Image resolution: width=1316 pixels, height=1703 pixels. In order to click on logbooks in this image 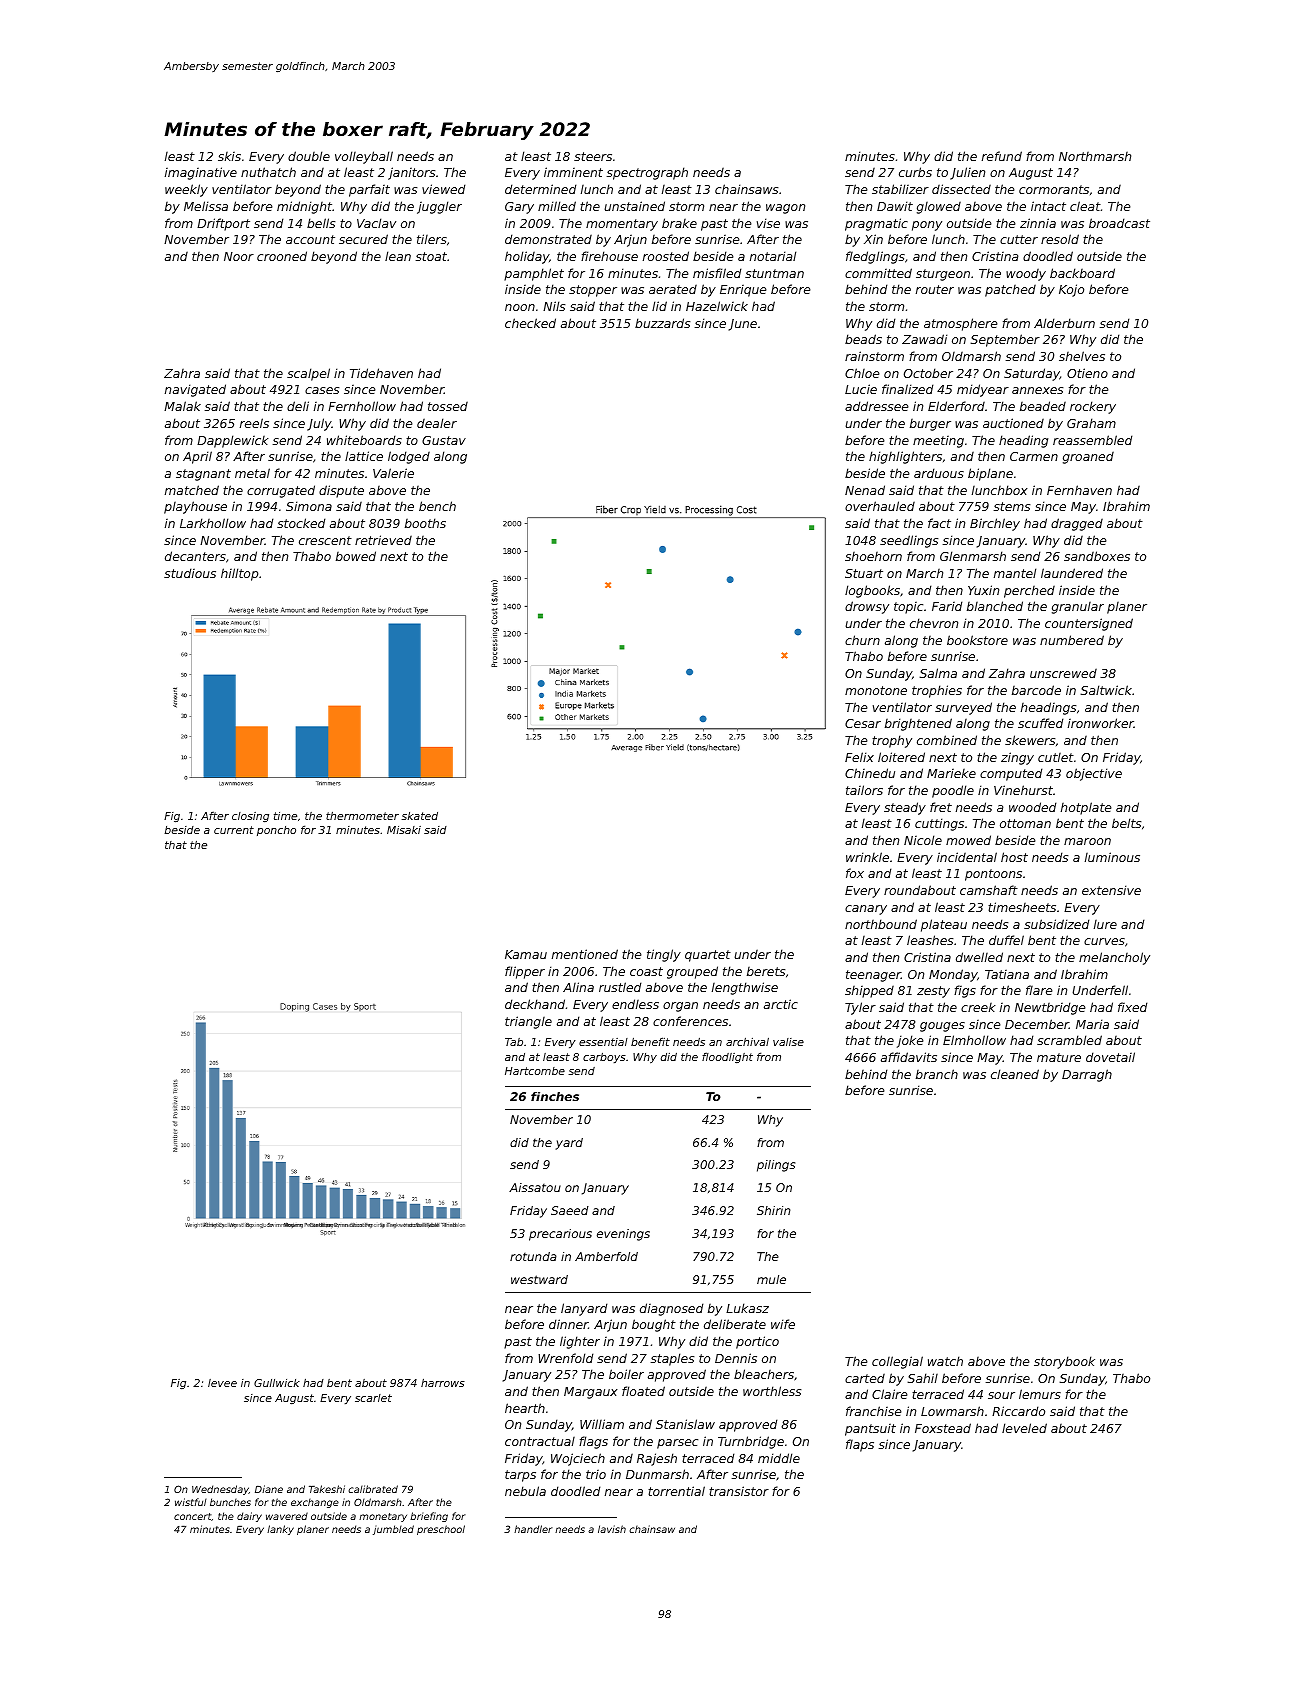, I will do `click(872, 591)`.
